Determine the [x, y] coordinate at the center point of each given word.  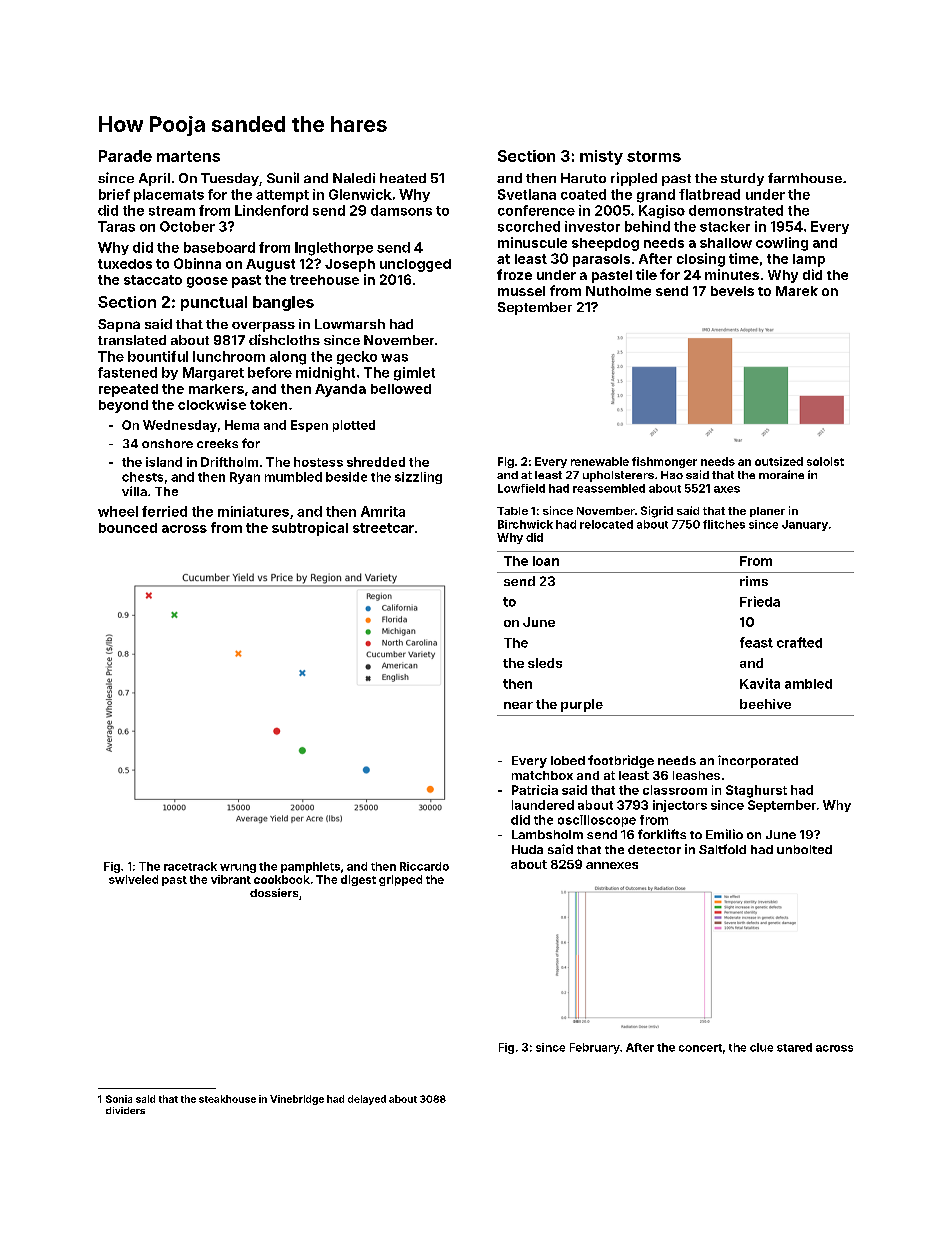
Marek [797, 291]
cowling [782, 244]
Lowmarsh [350, 324]
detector [654, 849]
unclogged [415, 265]
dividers [125, 1110]
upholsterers [618, 476]
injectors [680, 806]
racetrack [190, 866]
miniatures [253, 511]
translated [132, 340]
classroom [675, 790]
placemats [169, 195]
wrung [238, 868]
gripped [400, 880]
